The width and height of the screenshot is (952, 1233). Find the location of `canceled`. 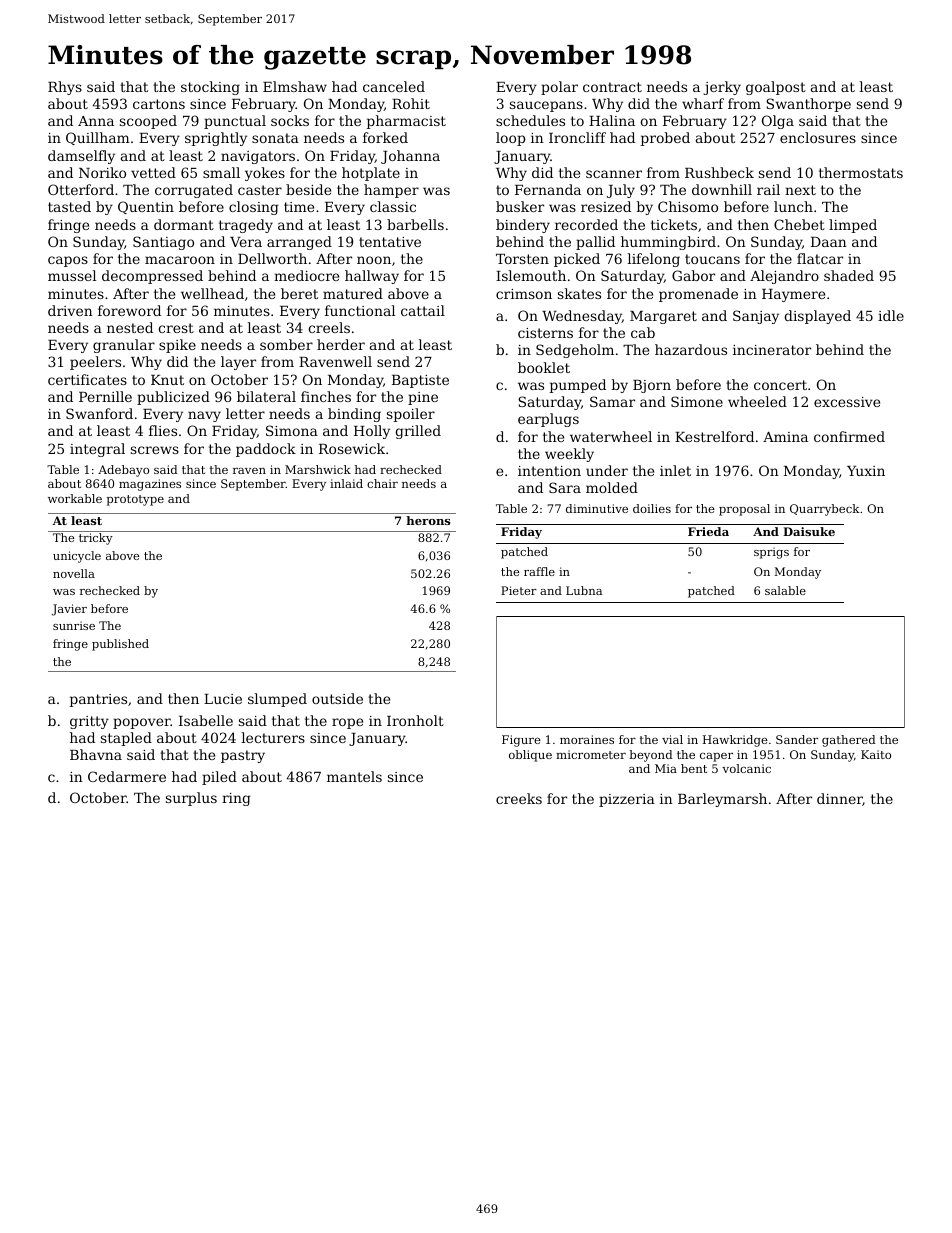

canceled is located at coordinates (394, 86).
